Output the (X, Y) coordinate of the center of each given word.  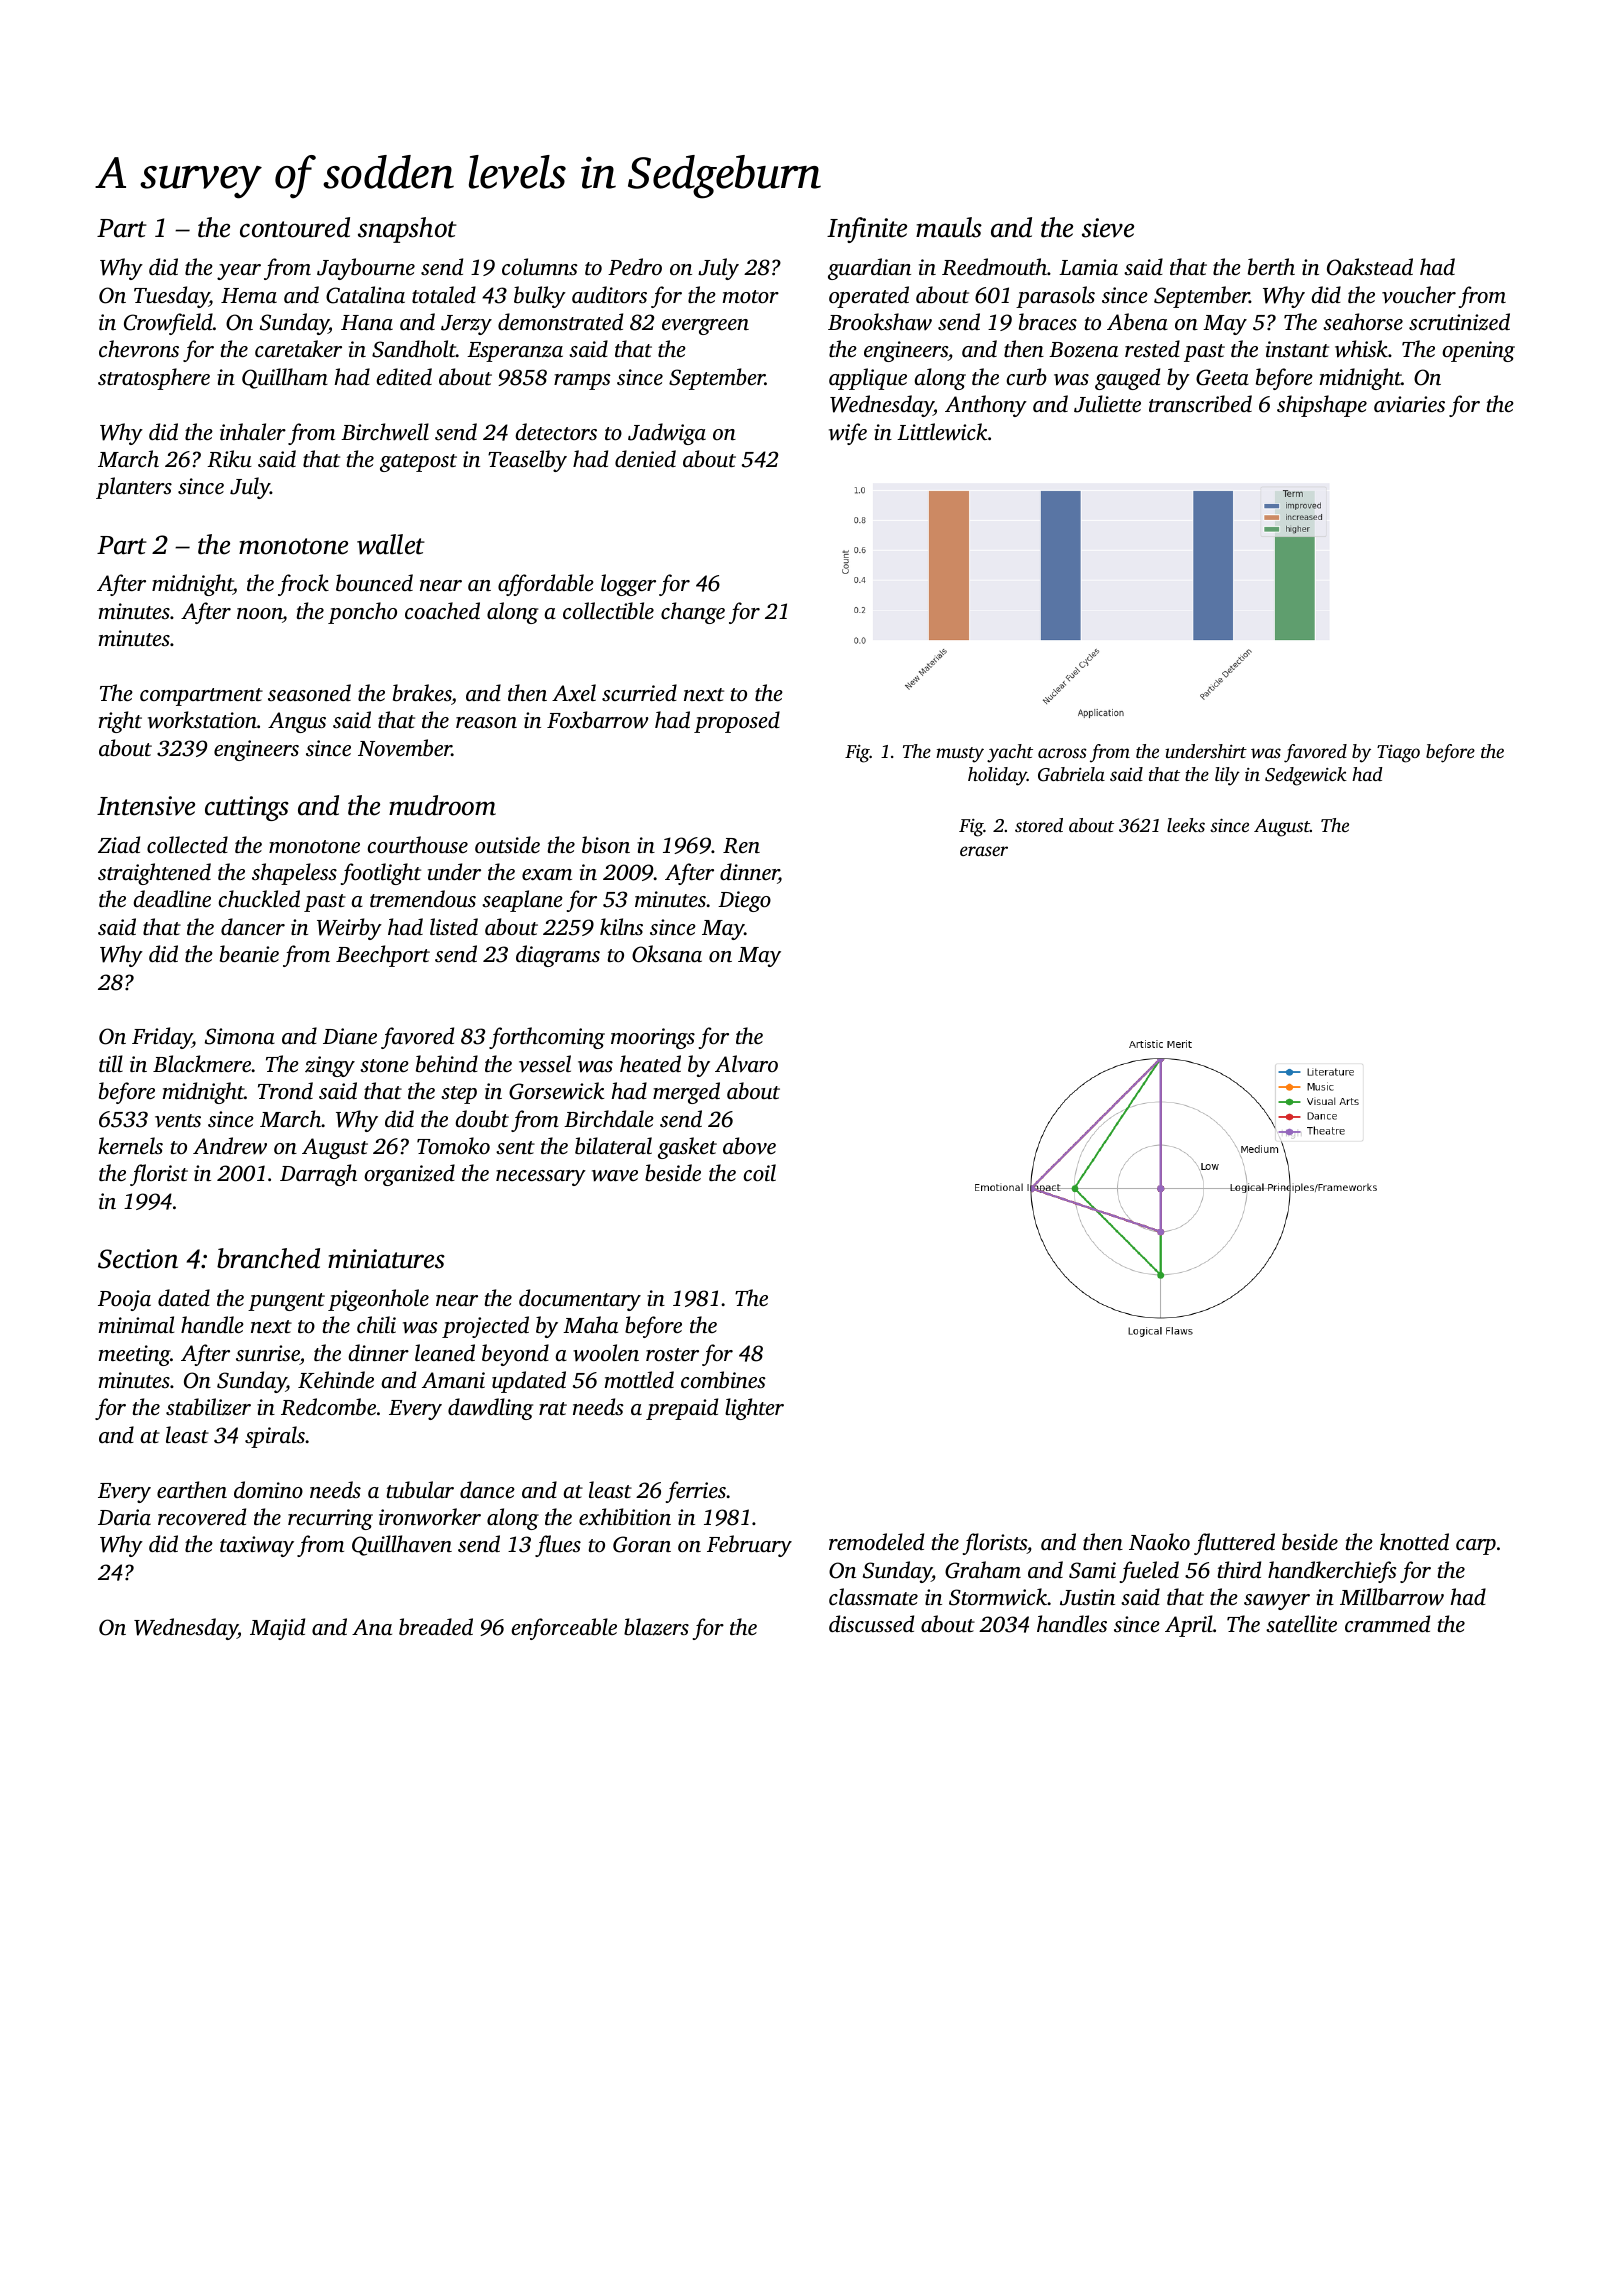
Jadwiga (667, 434)
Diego (744, 901)
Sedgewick (1306, 776)
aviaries (1409, 404)
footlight (381, 874)
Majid (277, 1629)
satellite (1301, 1623)
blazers (656, 1627)
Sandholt (414, 349)
